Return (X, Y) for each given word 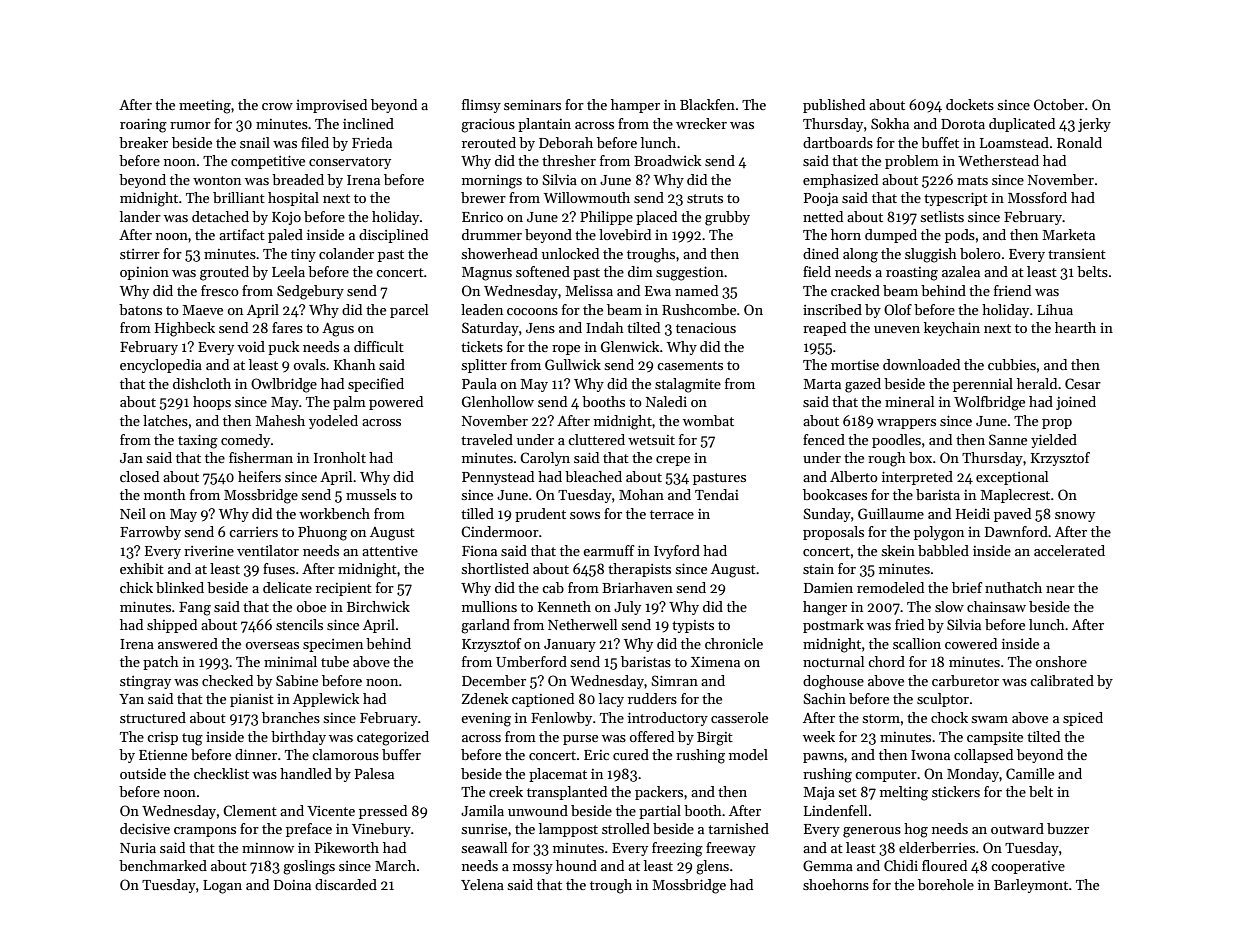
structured (153, 717)
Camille (1030, 773)
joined (1076, 403)
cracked (855, 290)
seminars (532, 105)
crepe (673, 461)
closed (139, 476)
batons (140, 309)
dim (640, 271)
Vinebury (381, 830)
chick (136, 587)
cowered (971, 643)
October (1059, 104)
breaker (143, 142)
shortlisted (495, 568)
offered (652, 736)
